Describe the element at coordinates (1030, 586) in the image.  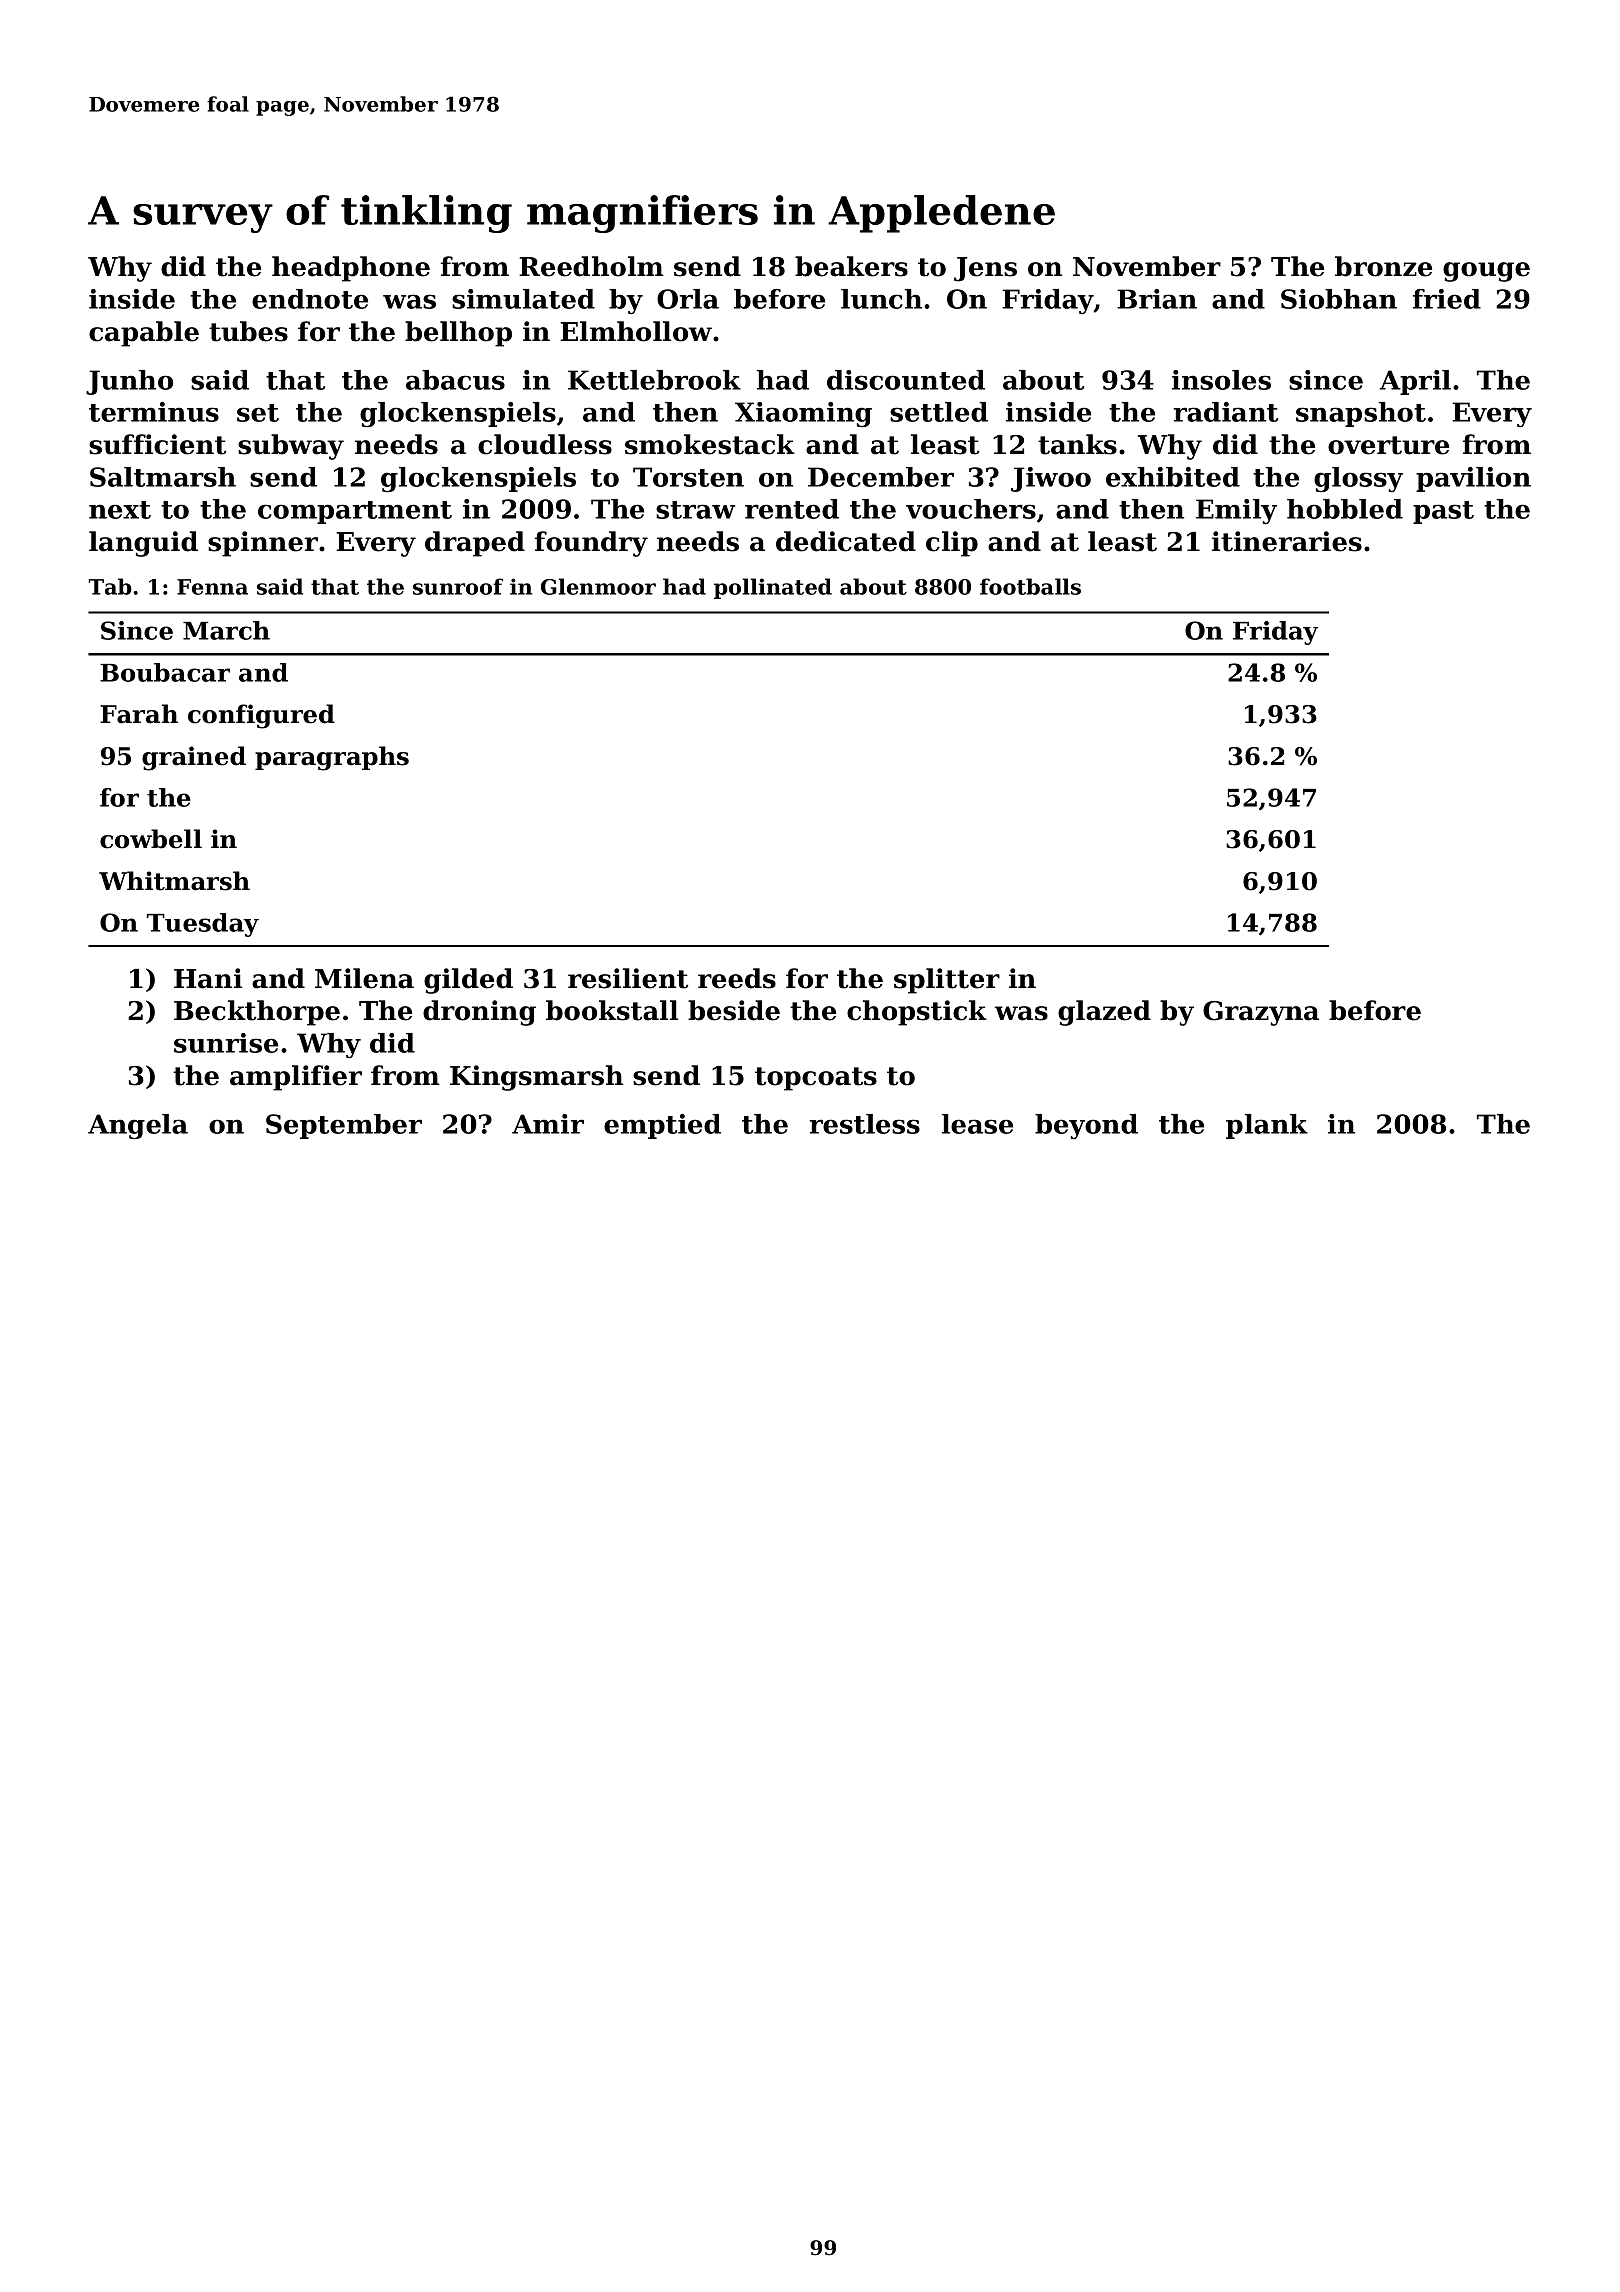
I see `footballs` at that location.
